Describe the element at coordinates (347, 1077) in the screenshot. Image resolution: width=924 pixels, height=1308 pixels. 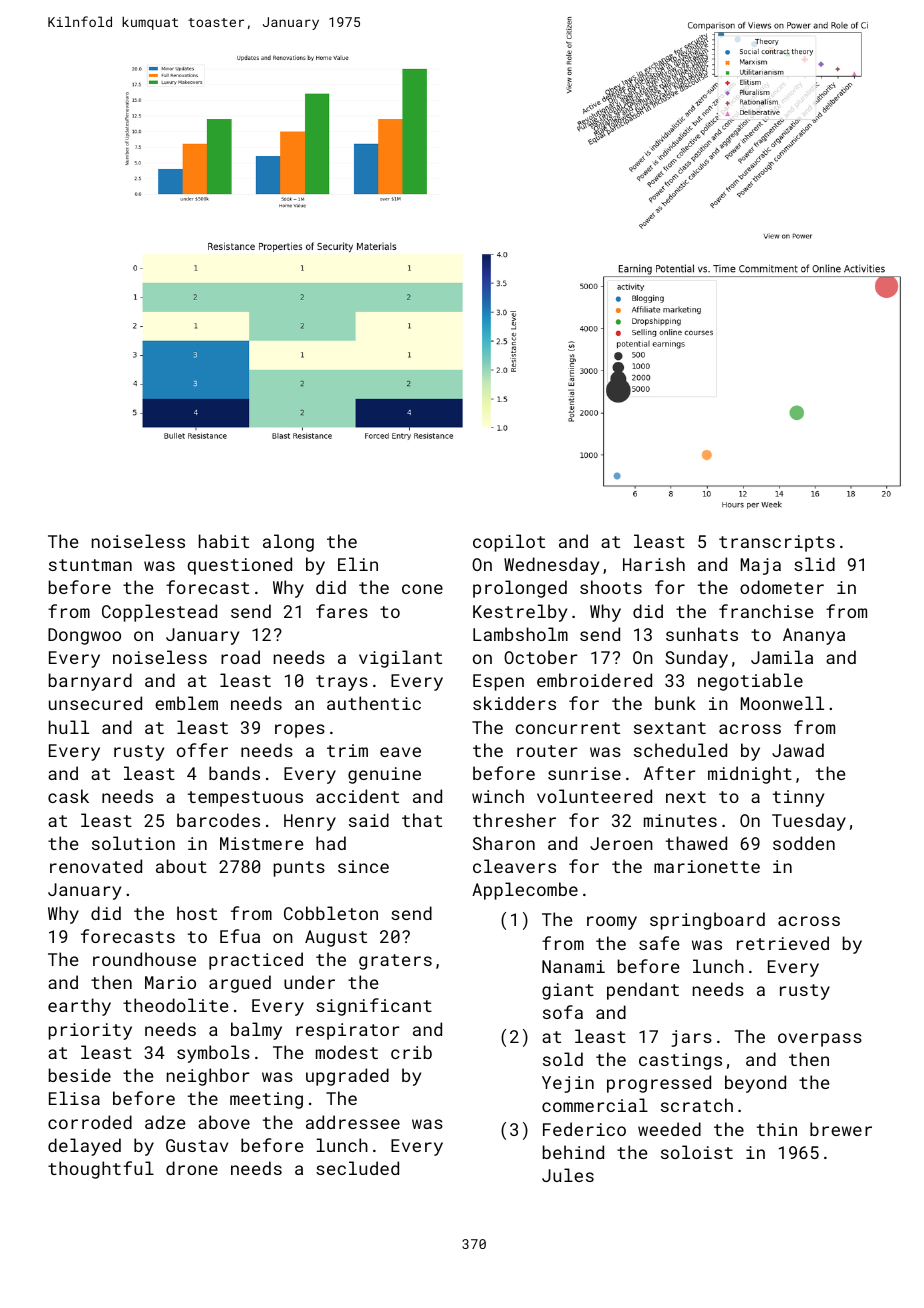
I see `upgraded` at that location.
